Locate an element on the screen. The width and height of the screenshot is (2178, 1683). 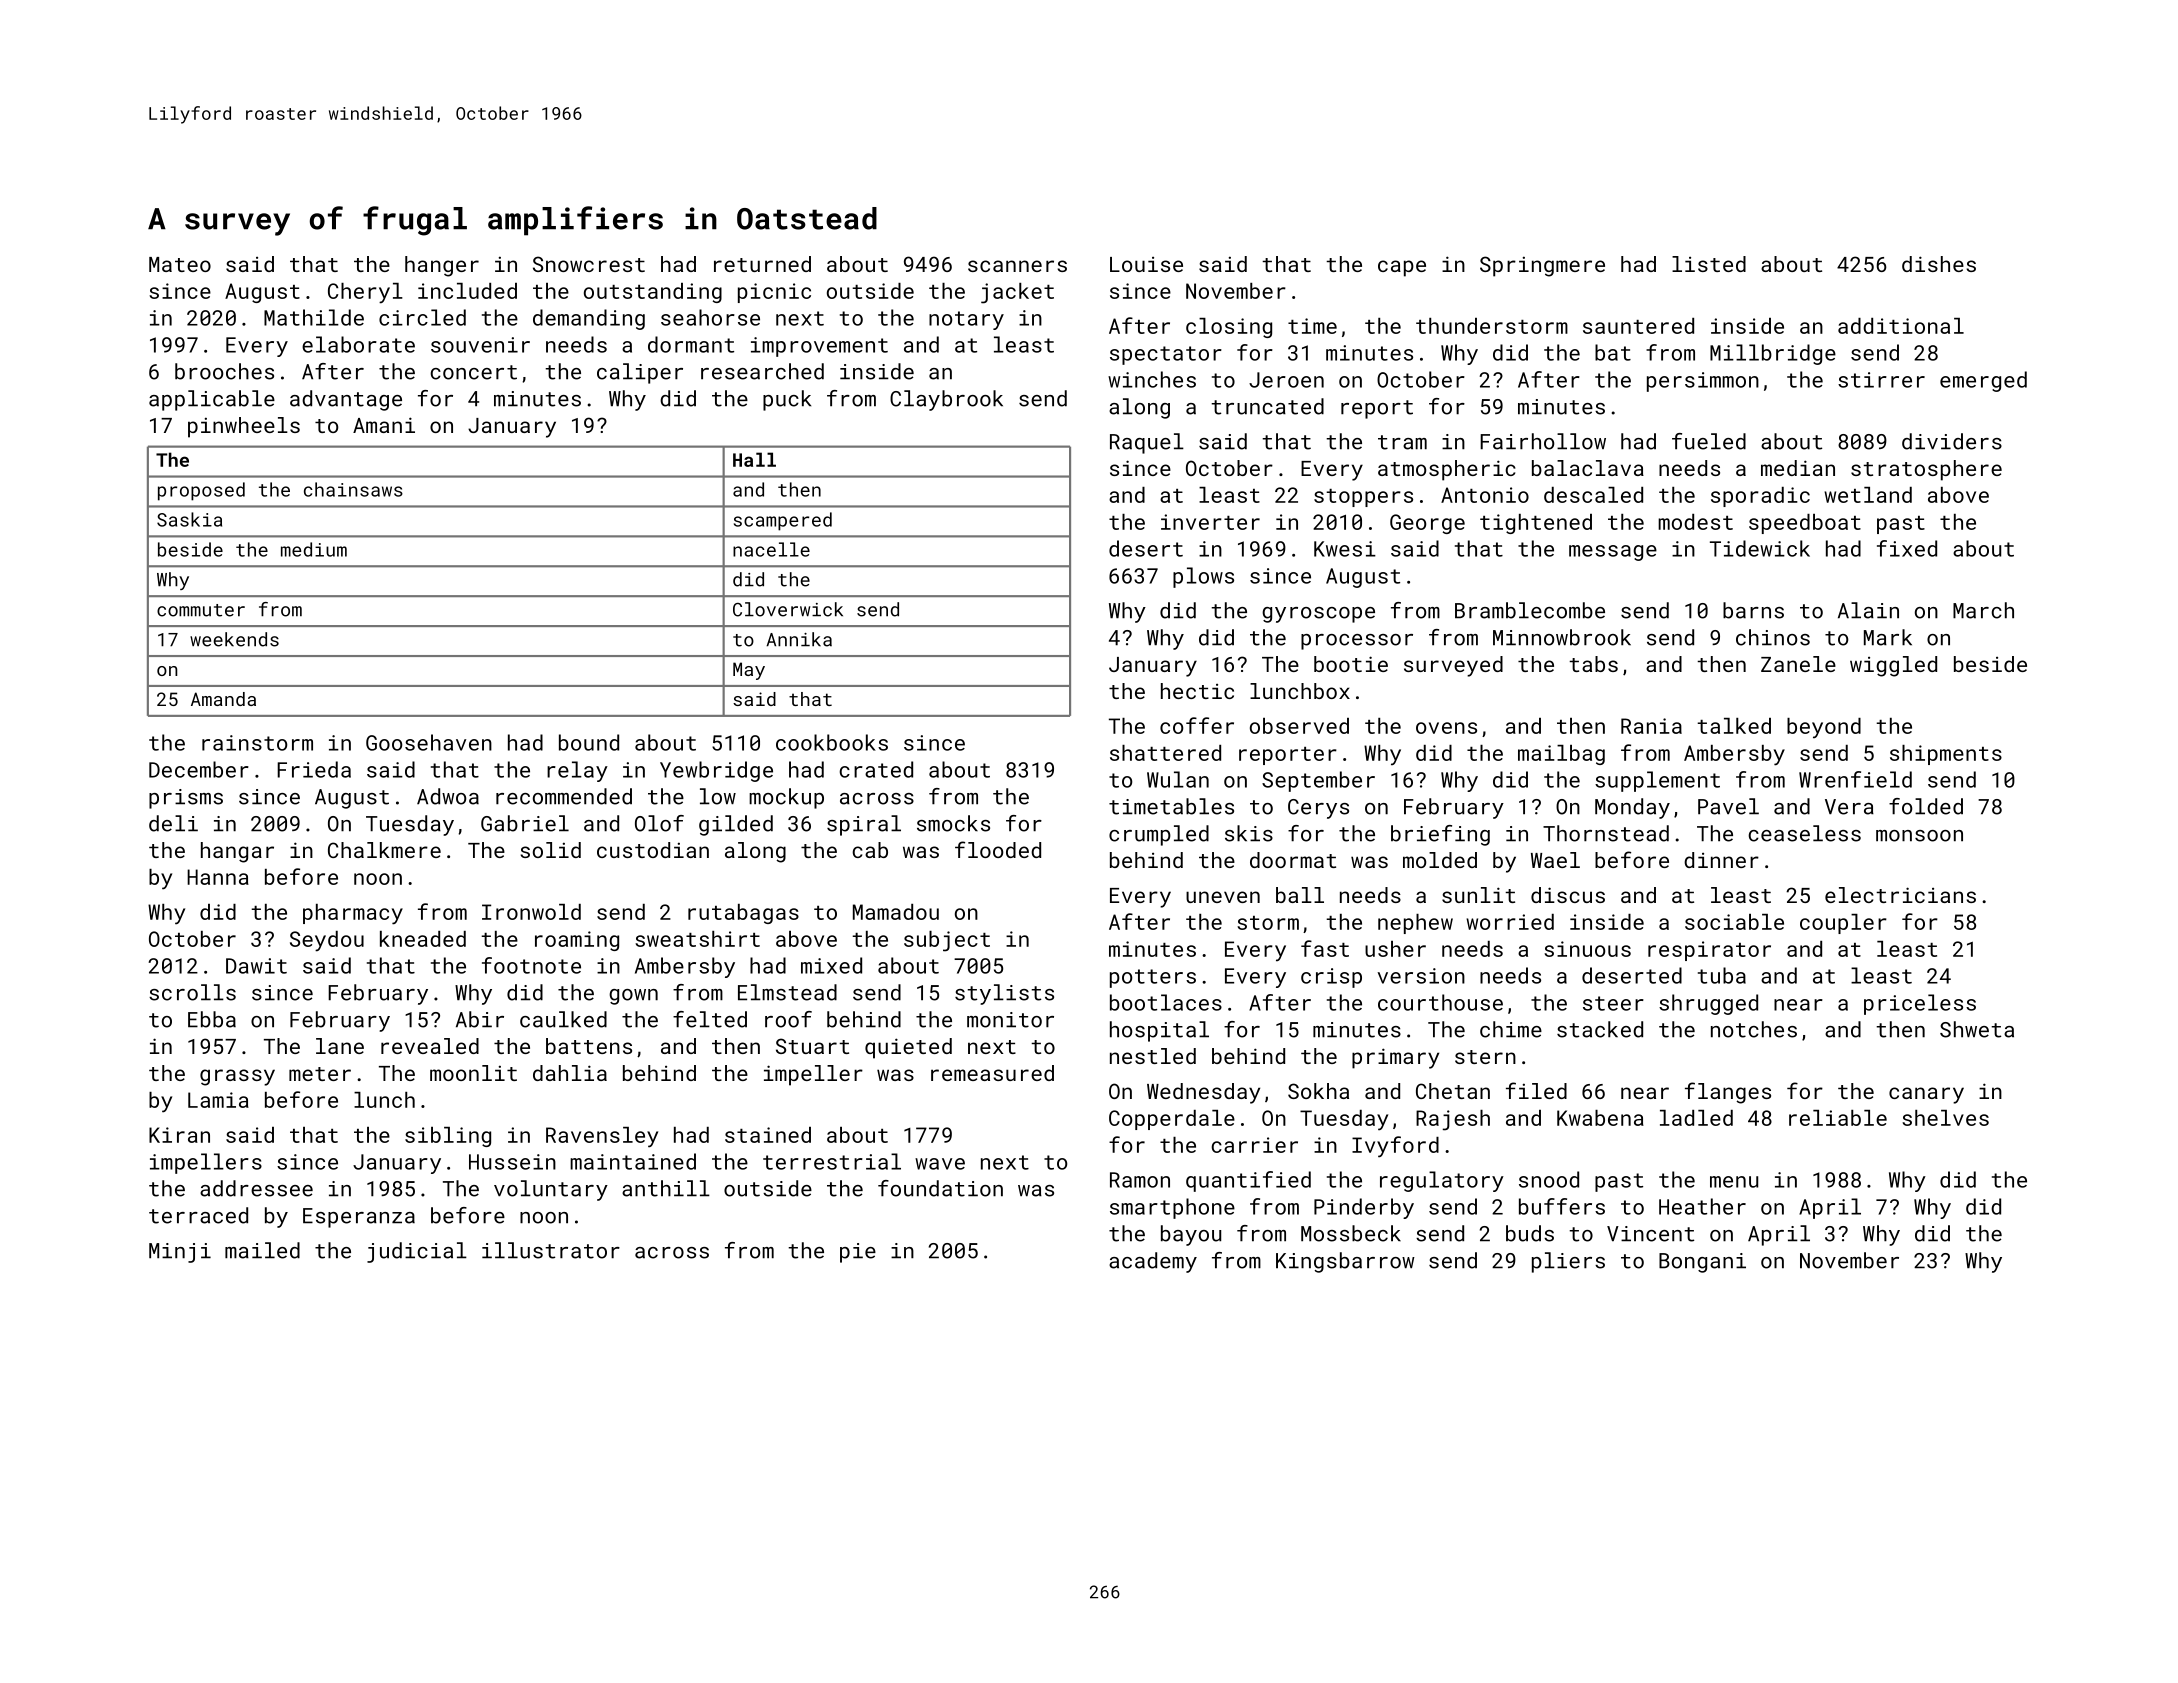
hangar is located at coordinates (237, 852).
